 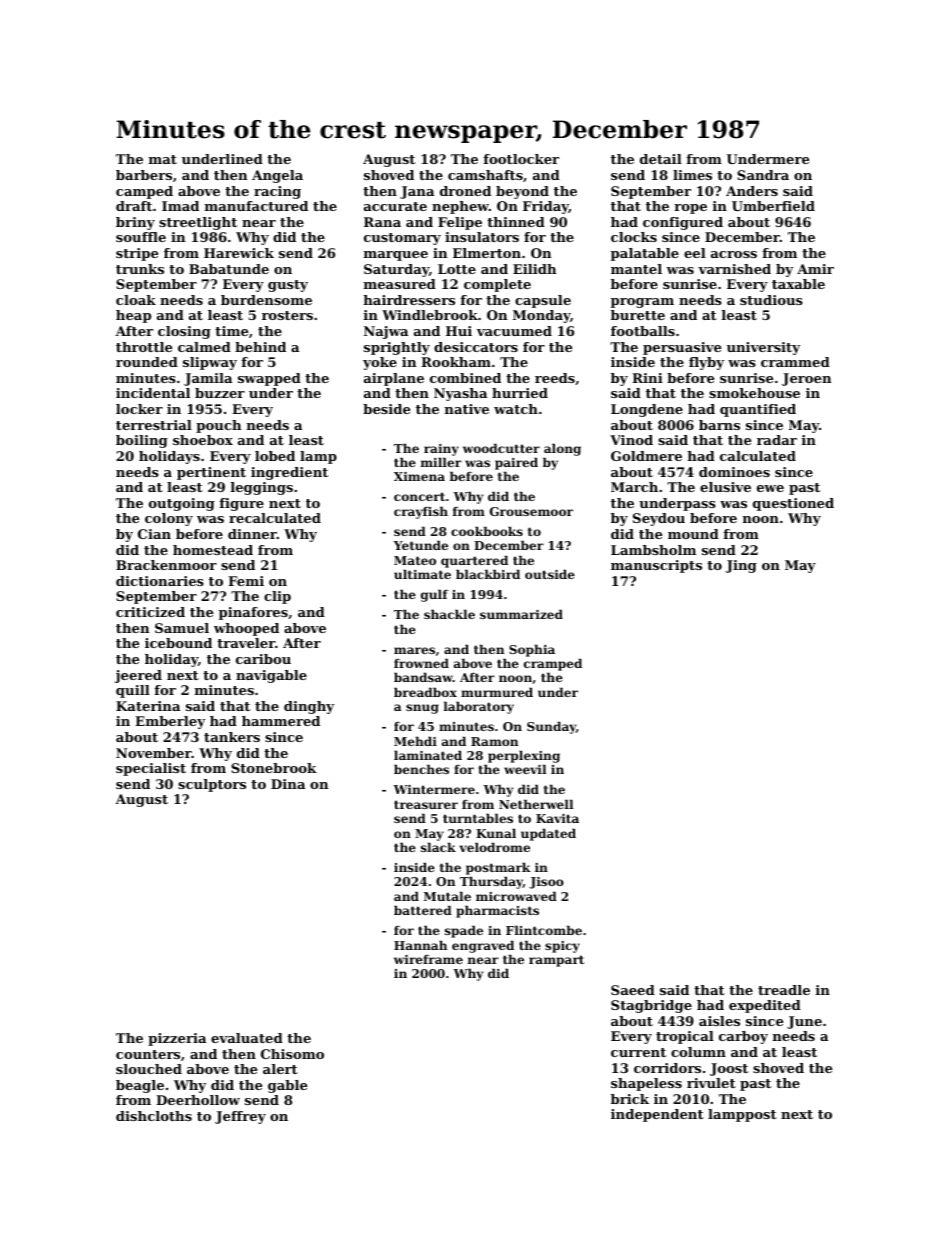 What do you see at coordinates (142, 441) in the image?
I see `boiling` at bounding box center [142, 441].
